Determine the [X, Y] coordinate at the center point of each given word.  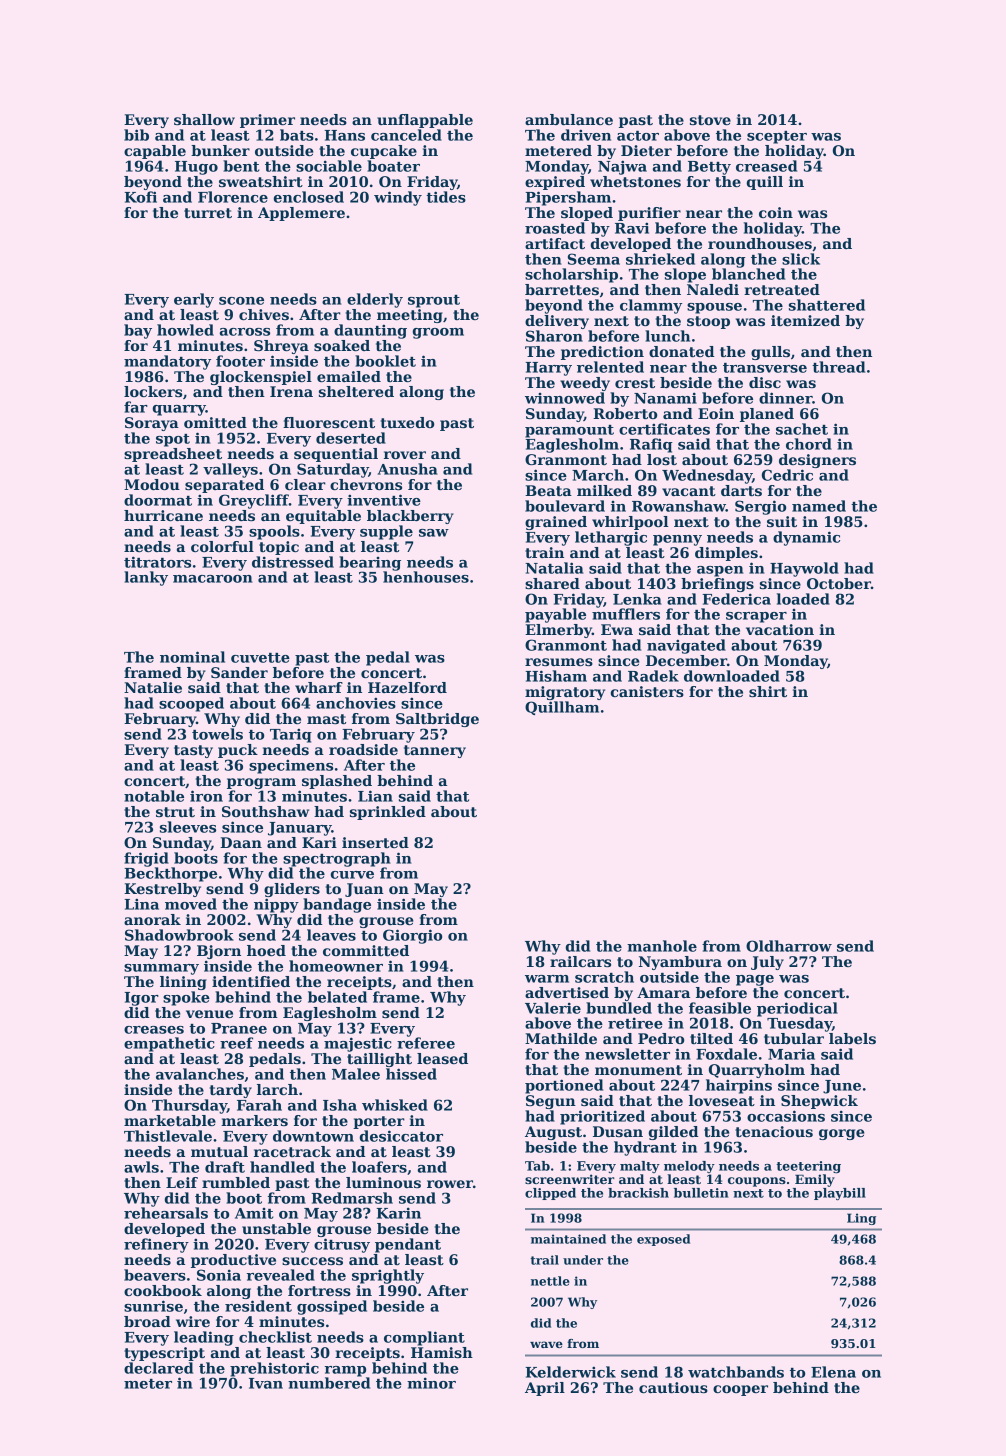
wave [546, 1344]
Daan [241, 842]
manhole [662, 946]
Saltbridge [437, 720]
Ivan [266, 1383]
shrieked [660, 259]
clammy [651, 306]
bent [241, 166]
